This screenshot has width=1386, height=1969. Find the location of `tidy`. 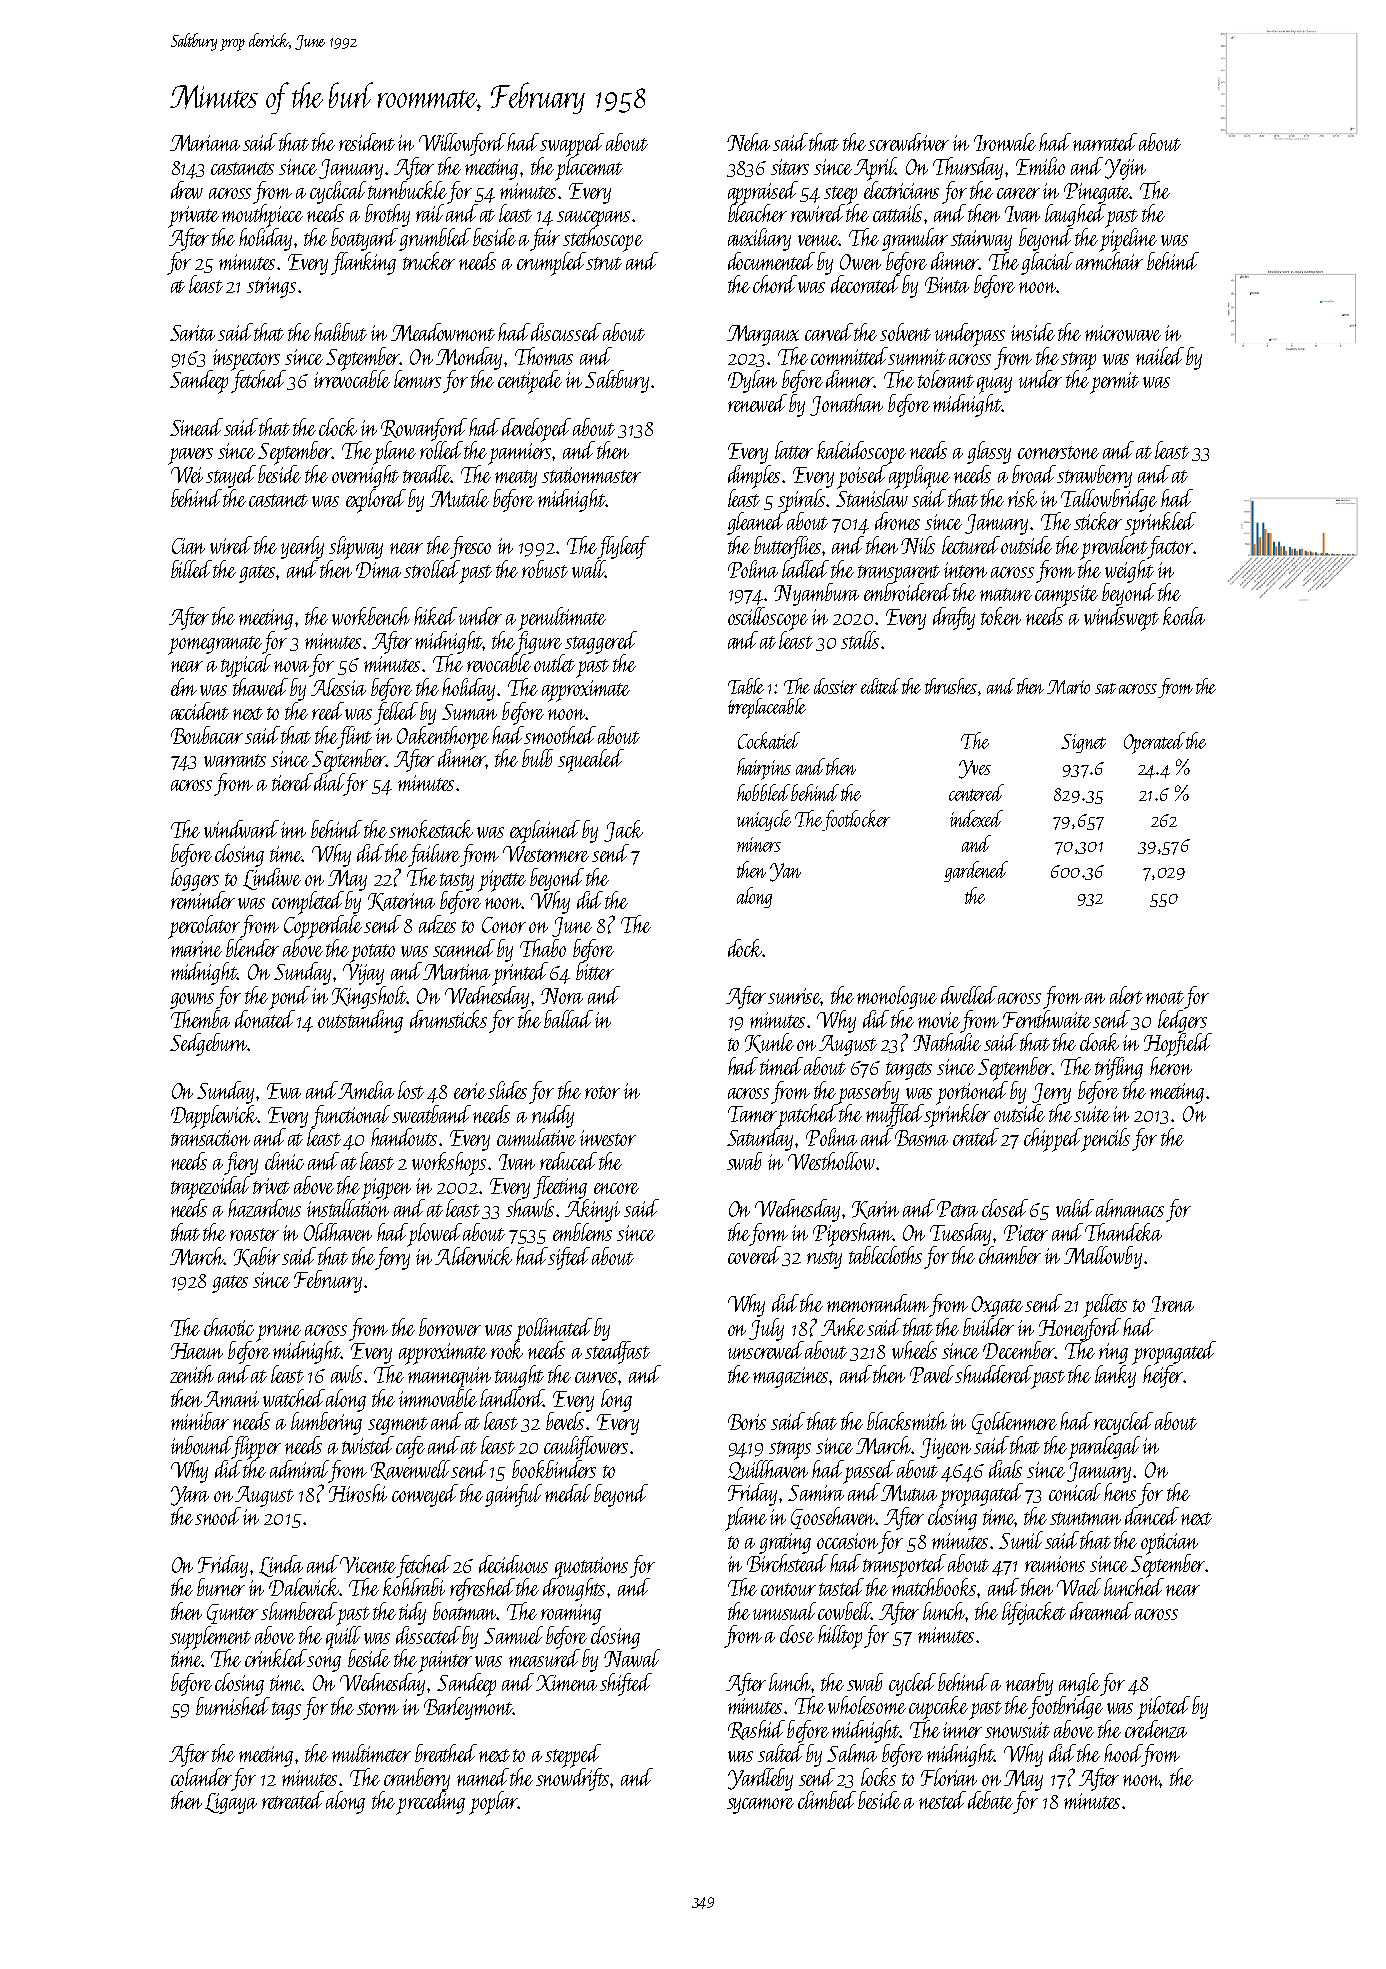

tidy is located at coordinates (412, 1613).
